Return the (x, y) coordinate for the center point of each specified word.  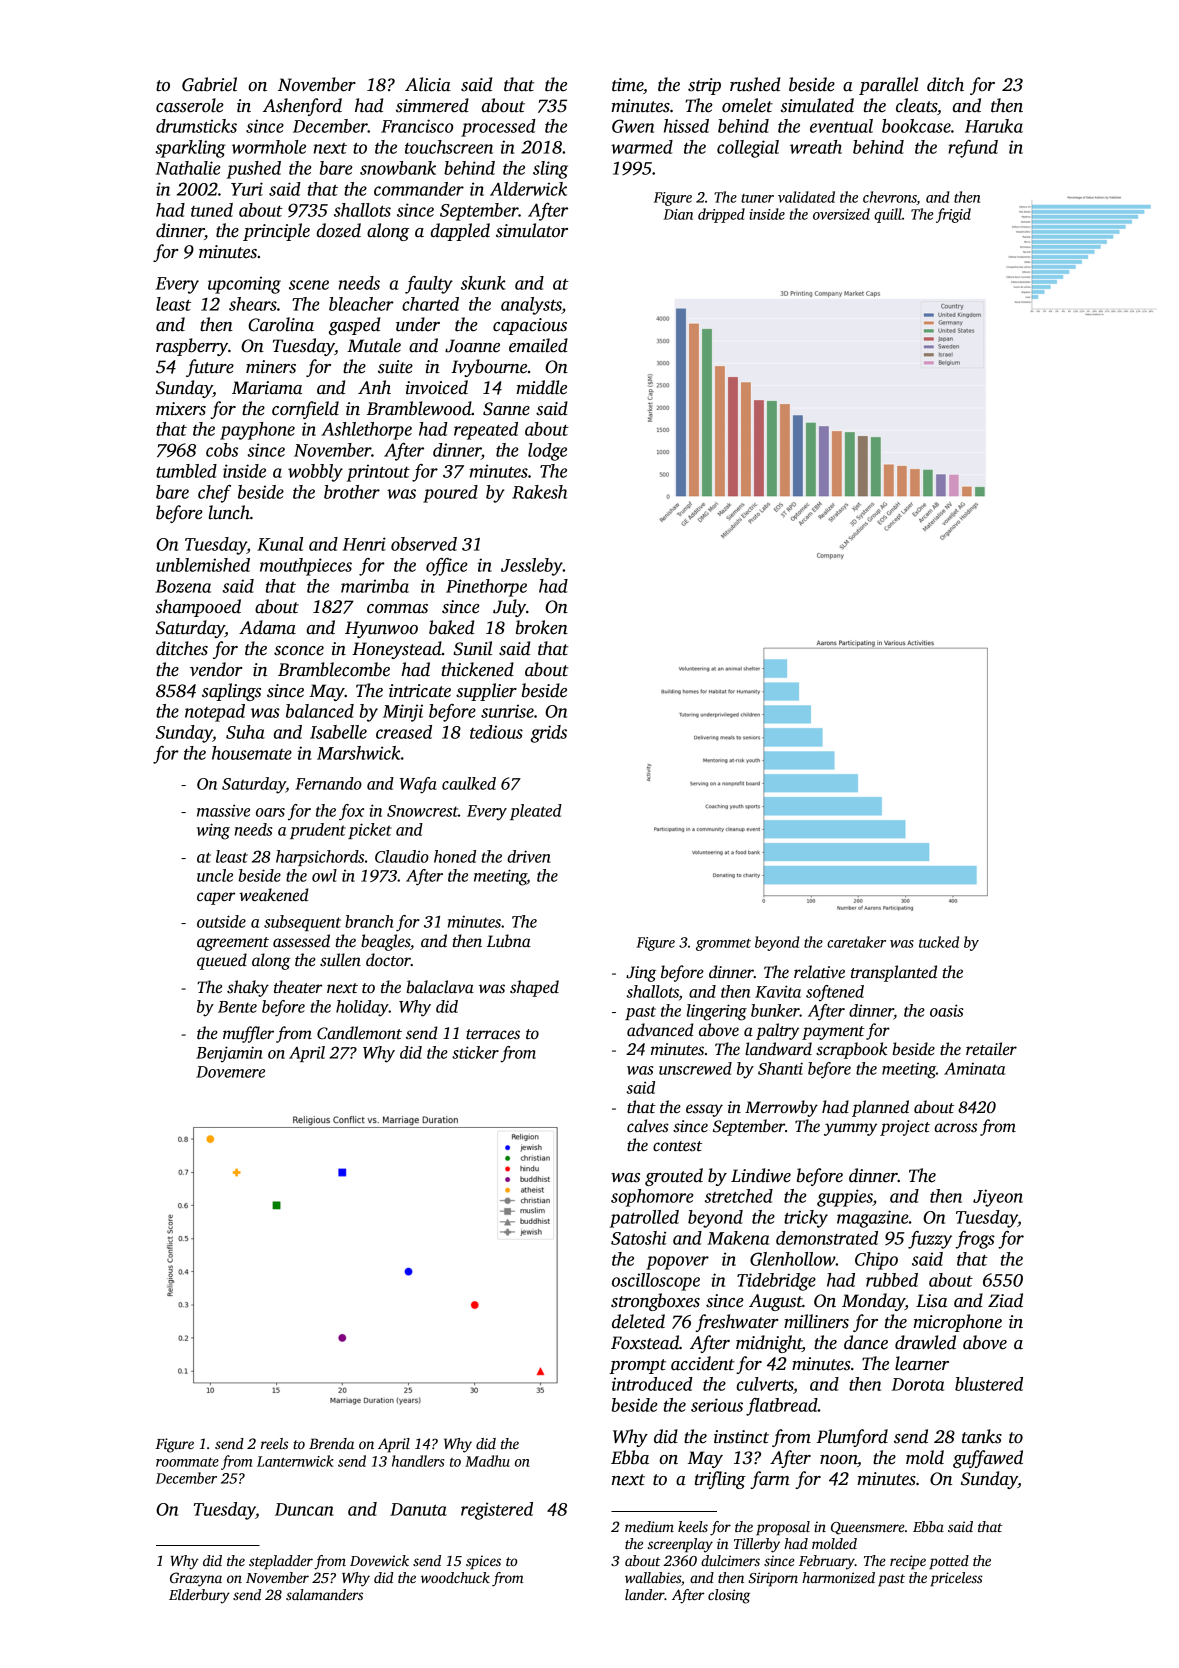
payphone (257, 431)
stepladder (281, 1562)
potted (949, 1562)
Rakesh (539, 492)
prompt (637, 1366)
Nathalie (188, 168)
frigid (953, 215)
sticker (475, 1052)
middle (541, 387)
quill (888, 215)
